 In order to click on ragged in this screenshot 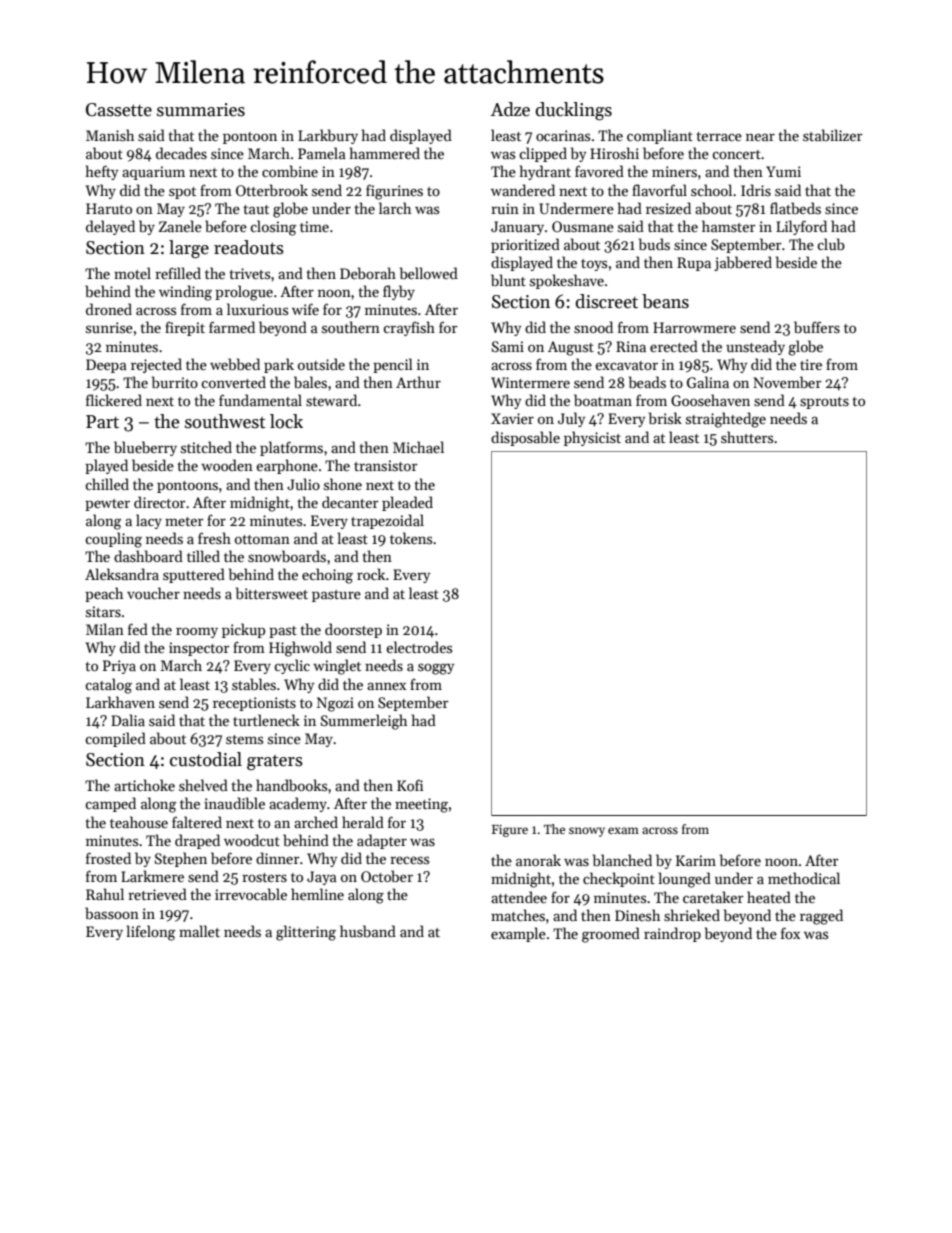, I will do `click(821, 917)`.
